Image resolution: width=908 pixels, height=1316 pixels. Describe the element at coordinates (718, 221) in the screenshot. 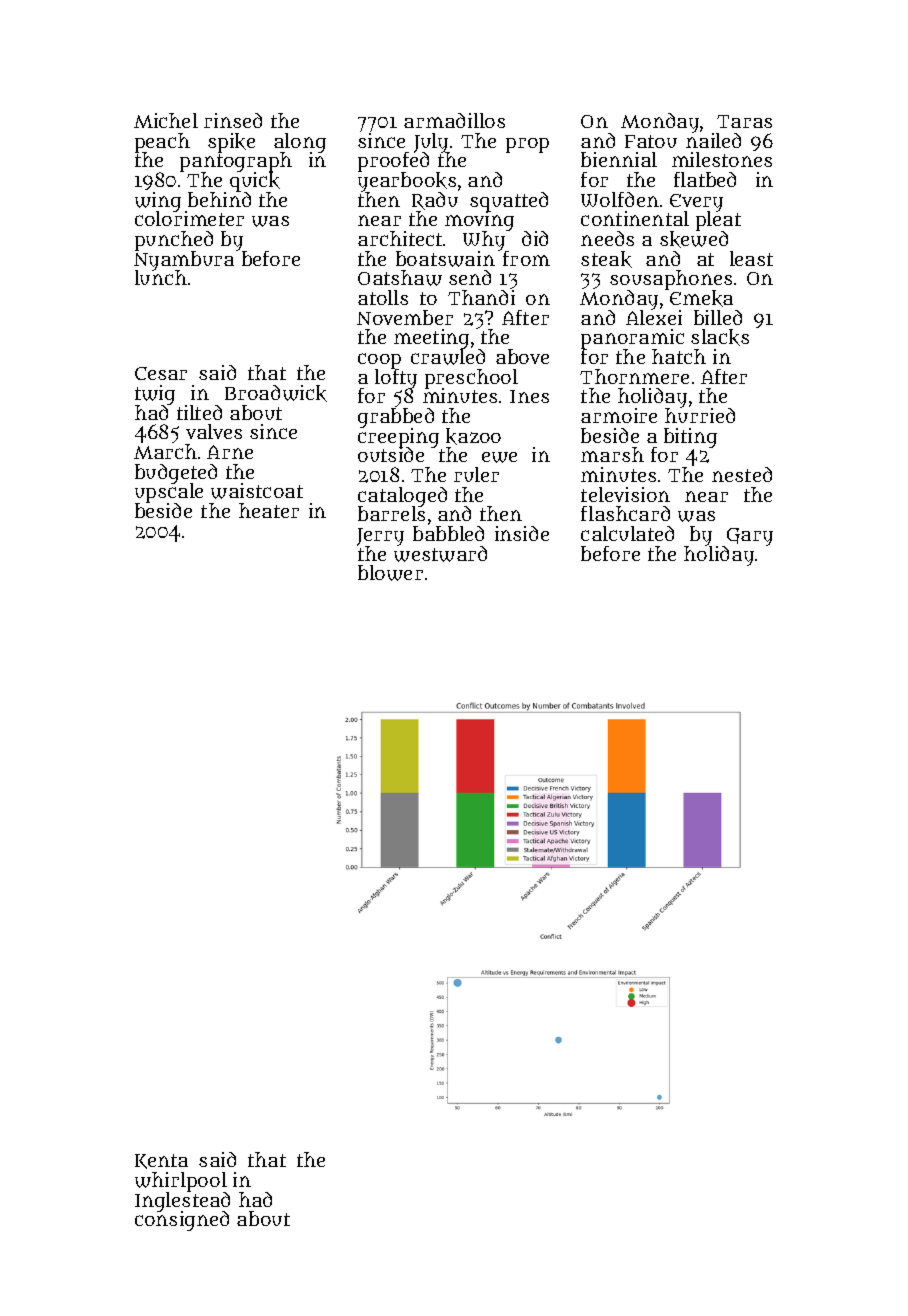

I see `pleat` at that location.
